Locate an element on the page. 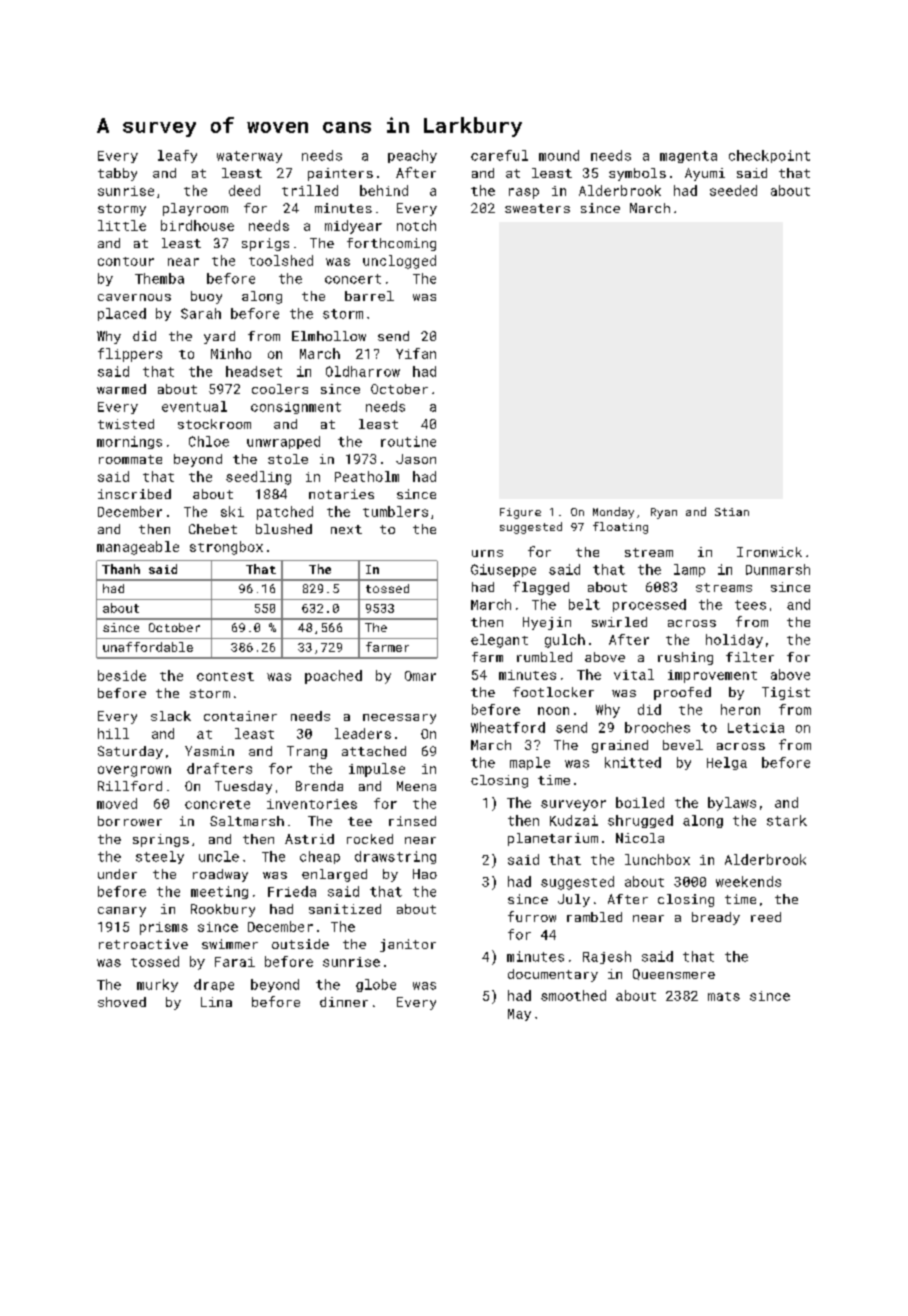  Ayumi is located at coordinates (705, 174).
